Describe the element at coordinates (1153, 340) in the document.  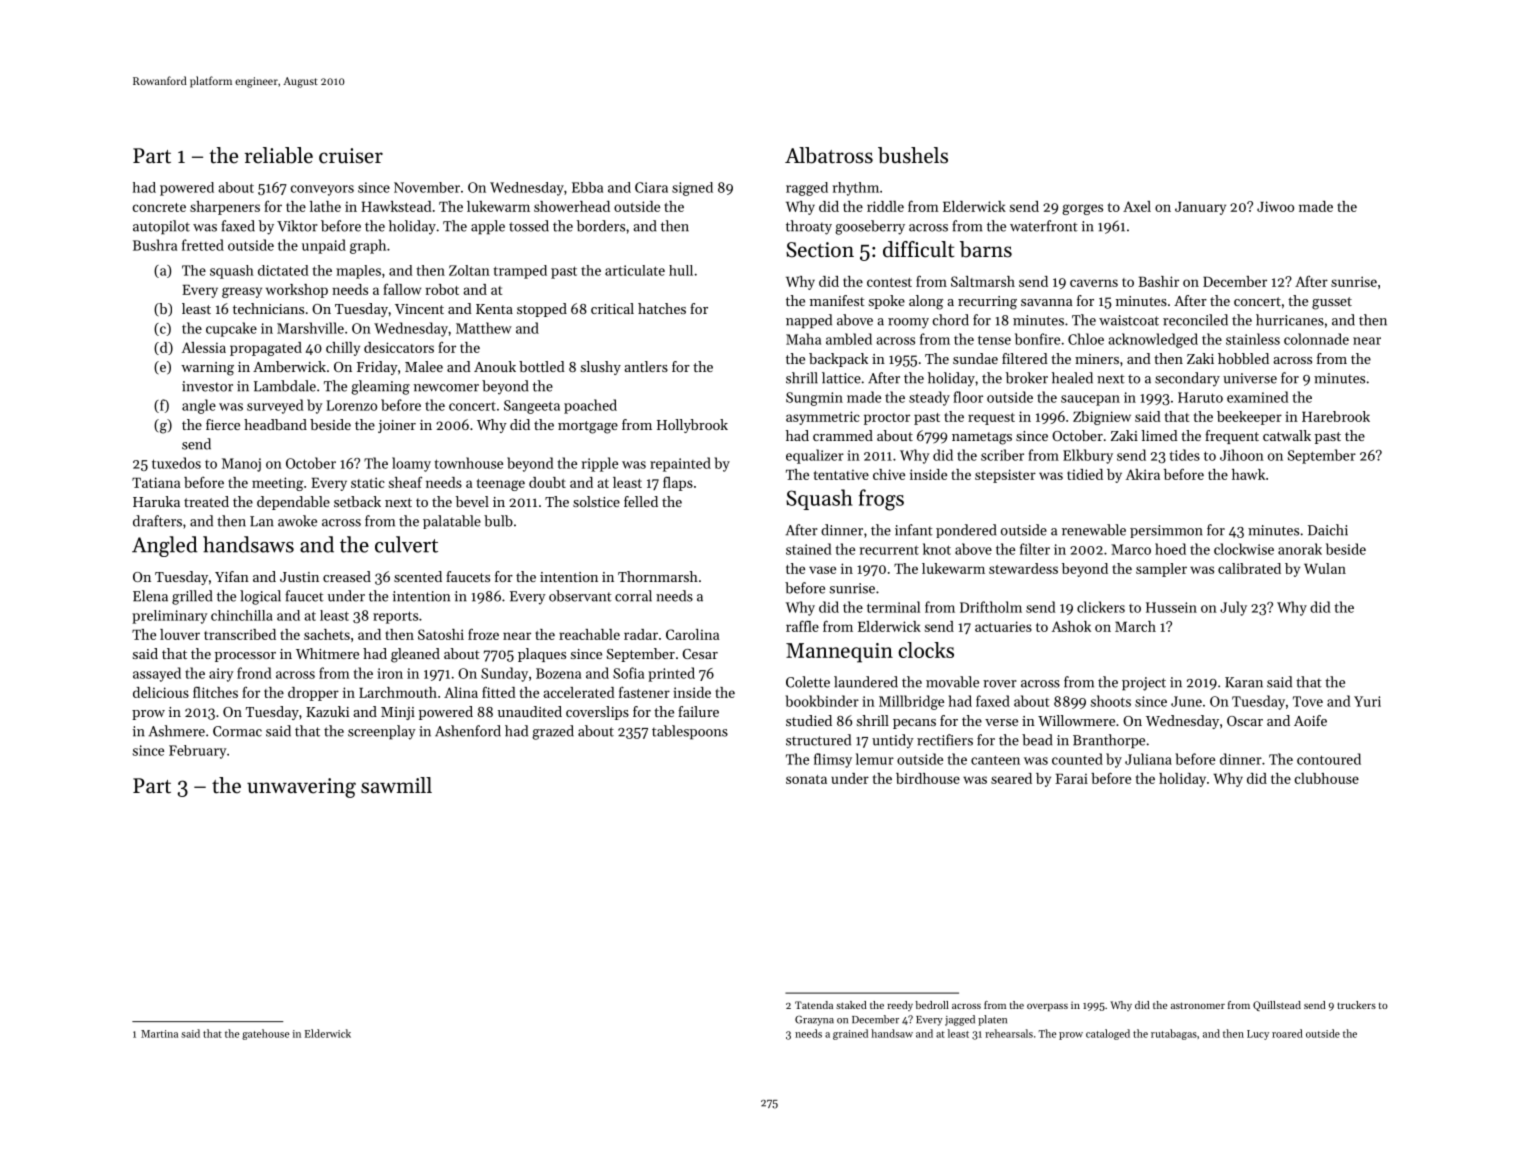
I see `acknowledged` at that location.
